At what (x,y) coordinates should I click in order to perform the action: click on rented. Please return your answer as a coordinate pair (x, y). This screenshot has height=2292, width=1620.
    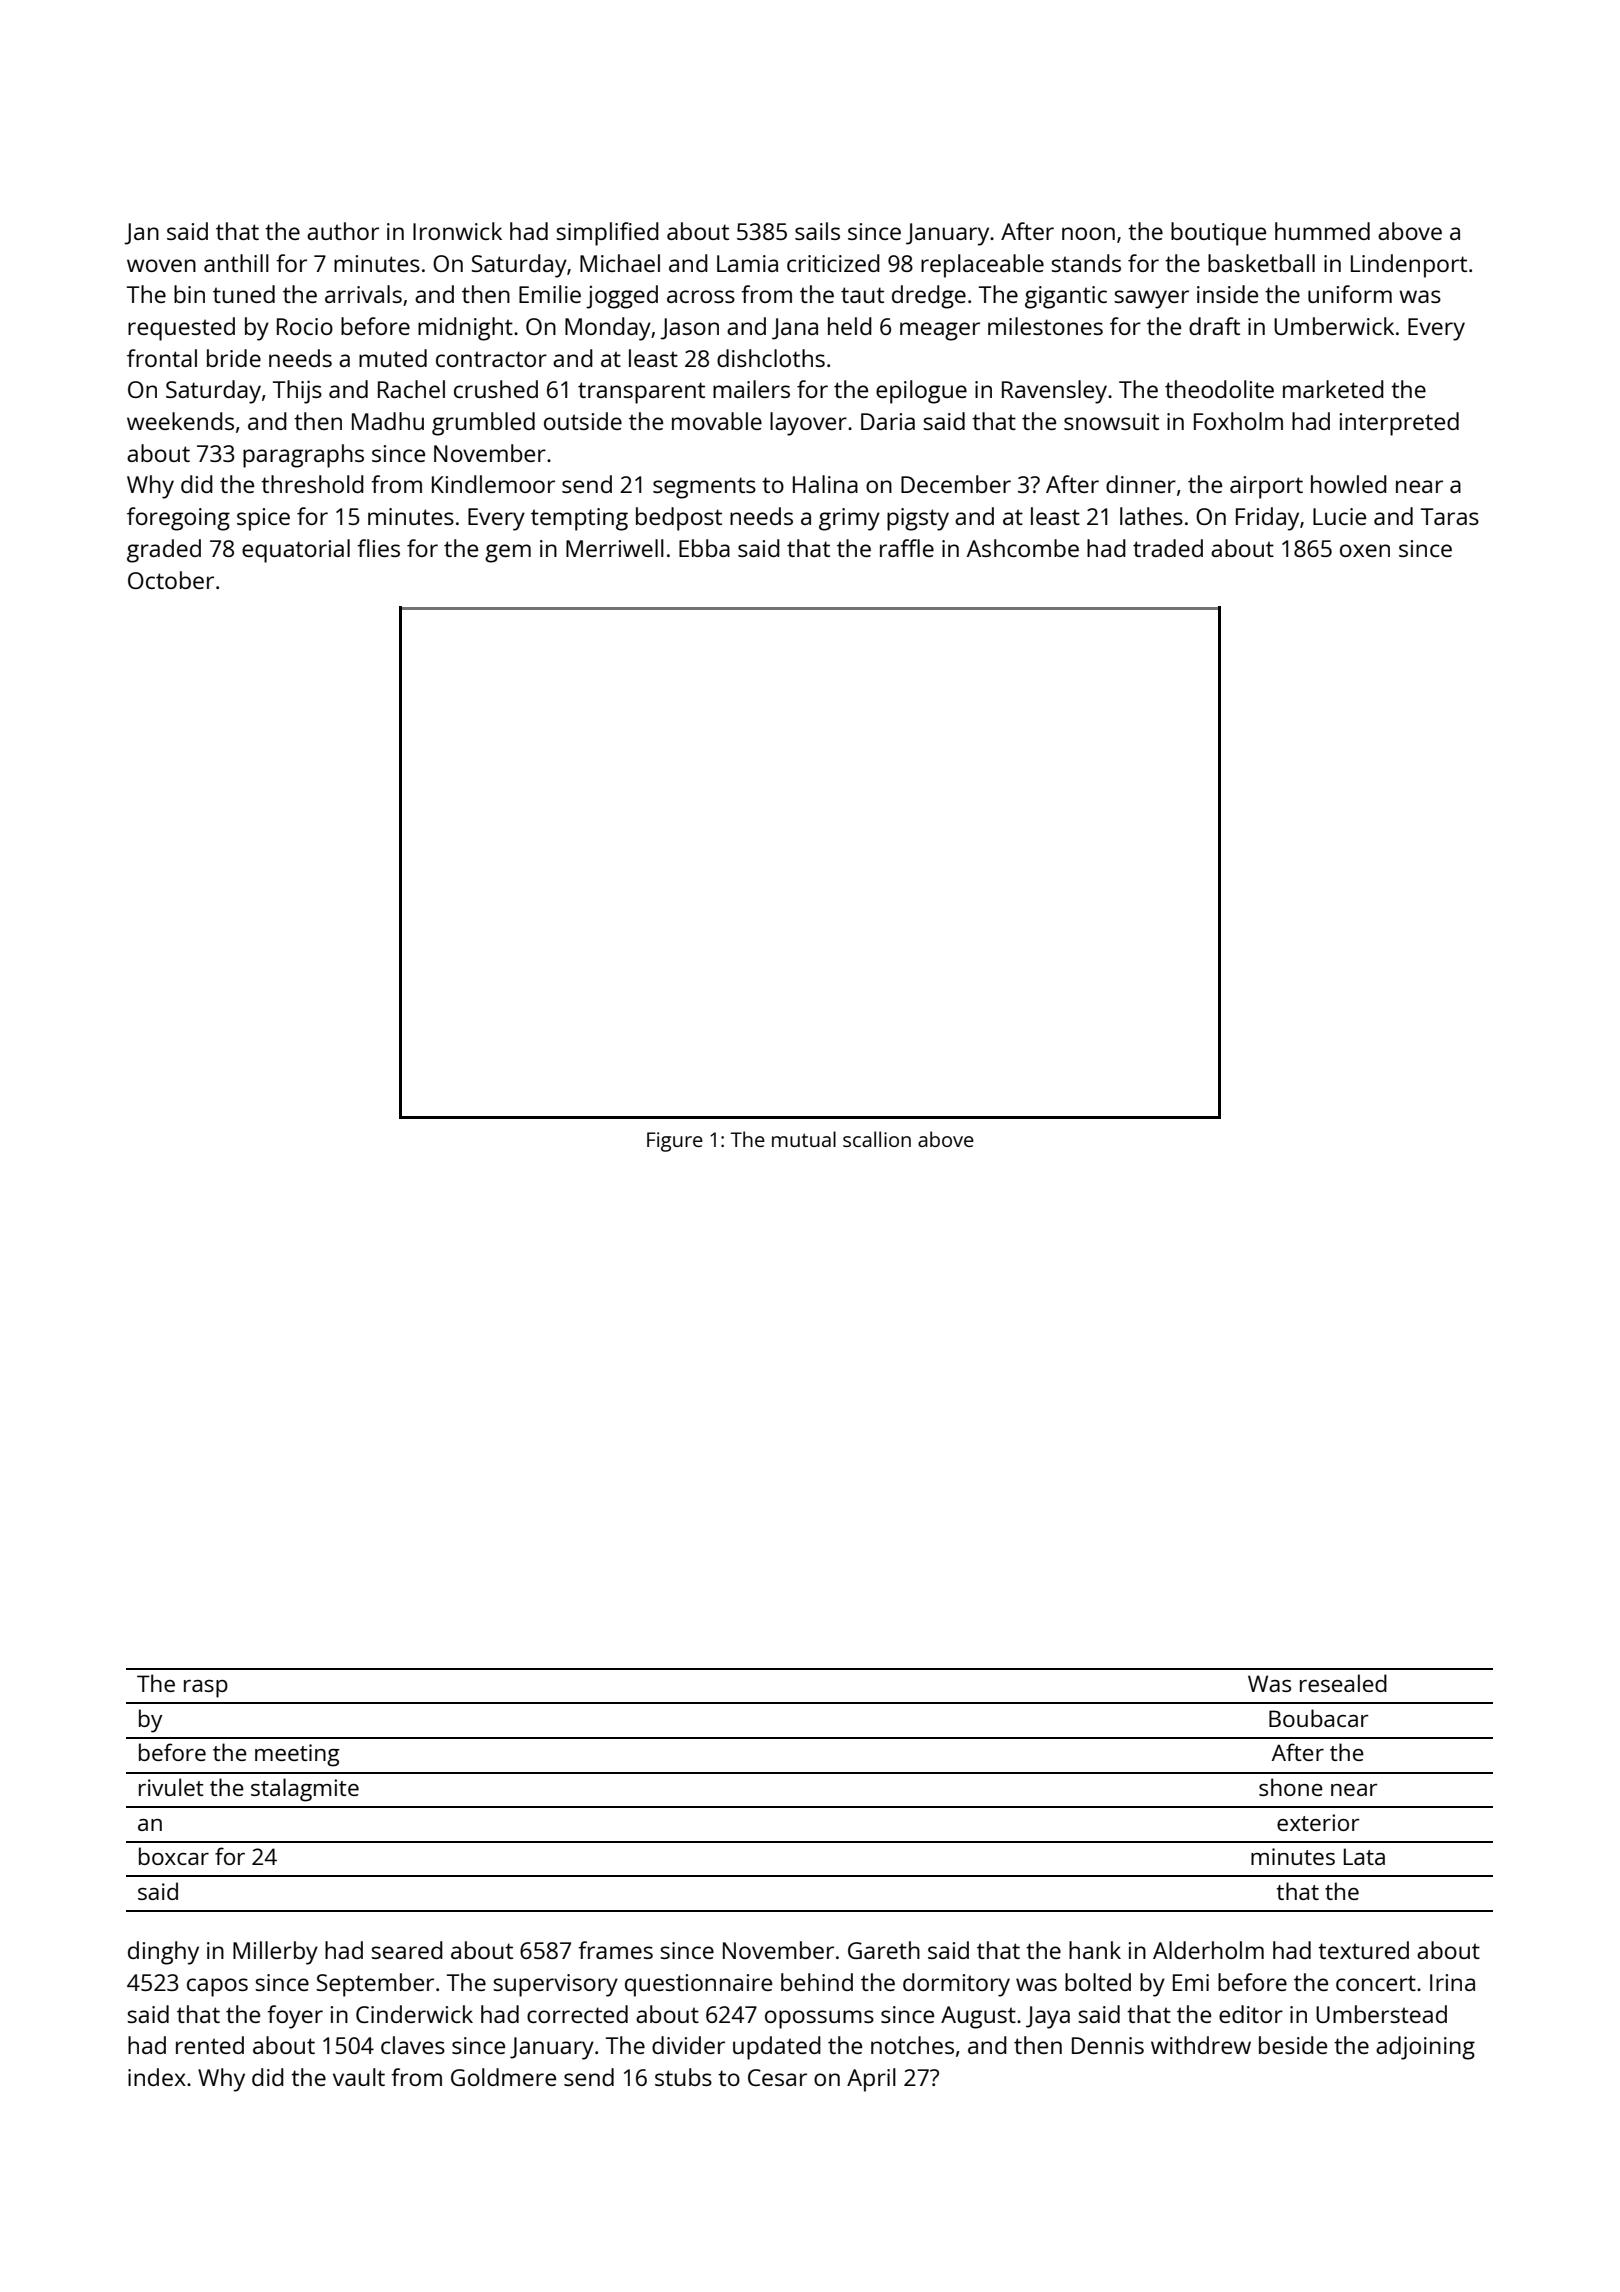
    Looking at the image, I should click on (210, 2045).
